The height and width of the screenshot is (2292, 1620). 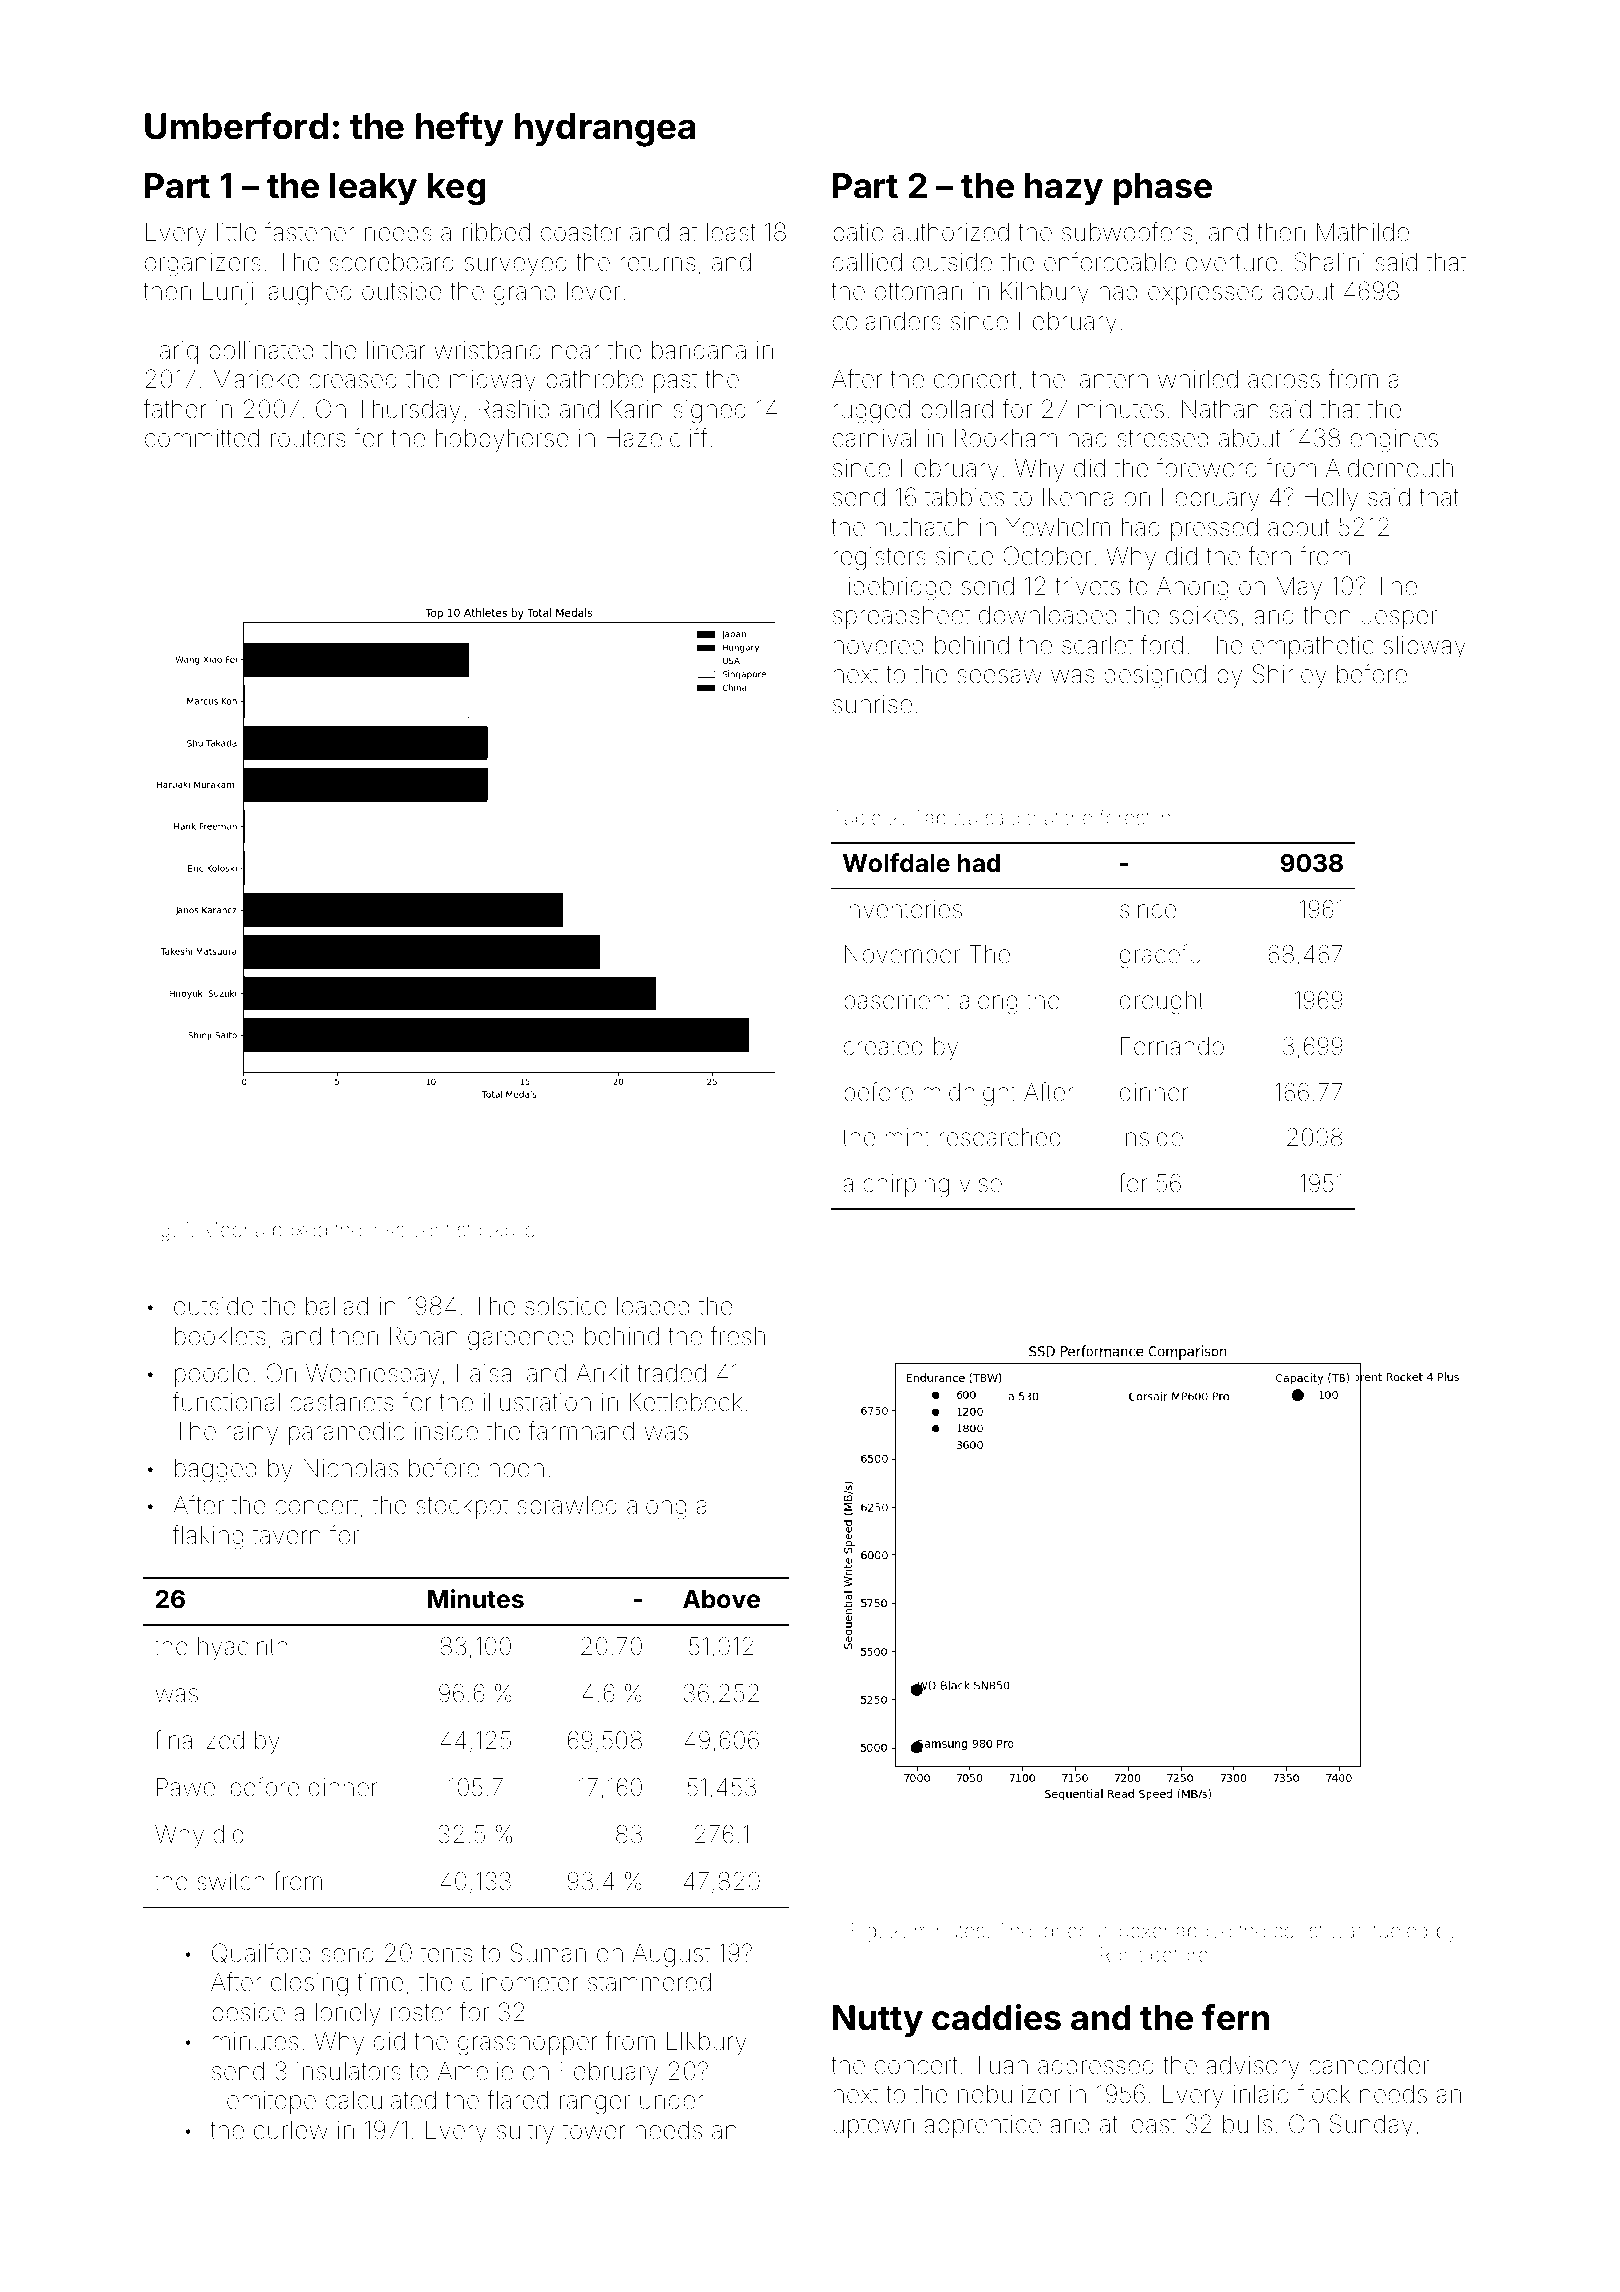 I want to click on drought, so click(x=1162, y=1003).
